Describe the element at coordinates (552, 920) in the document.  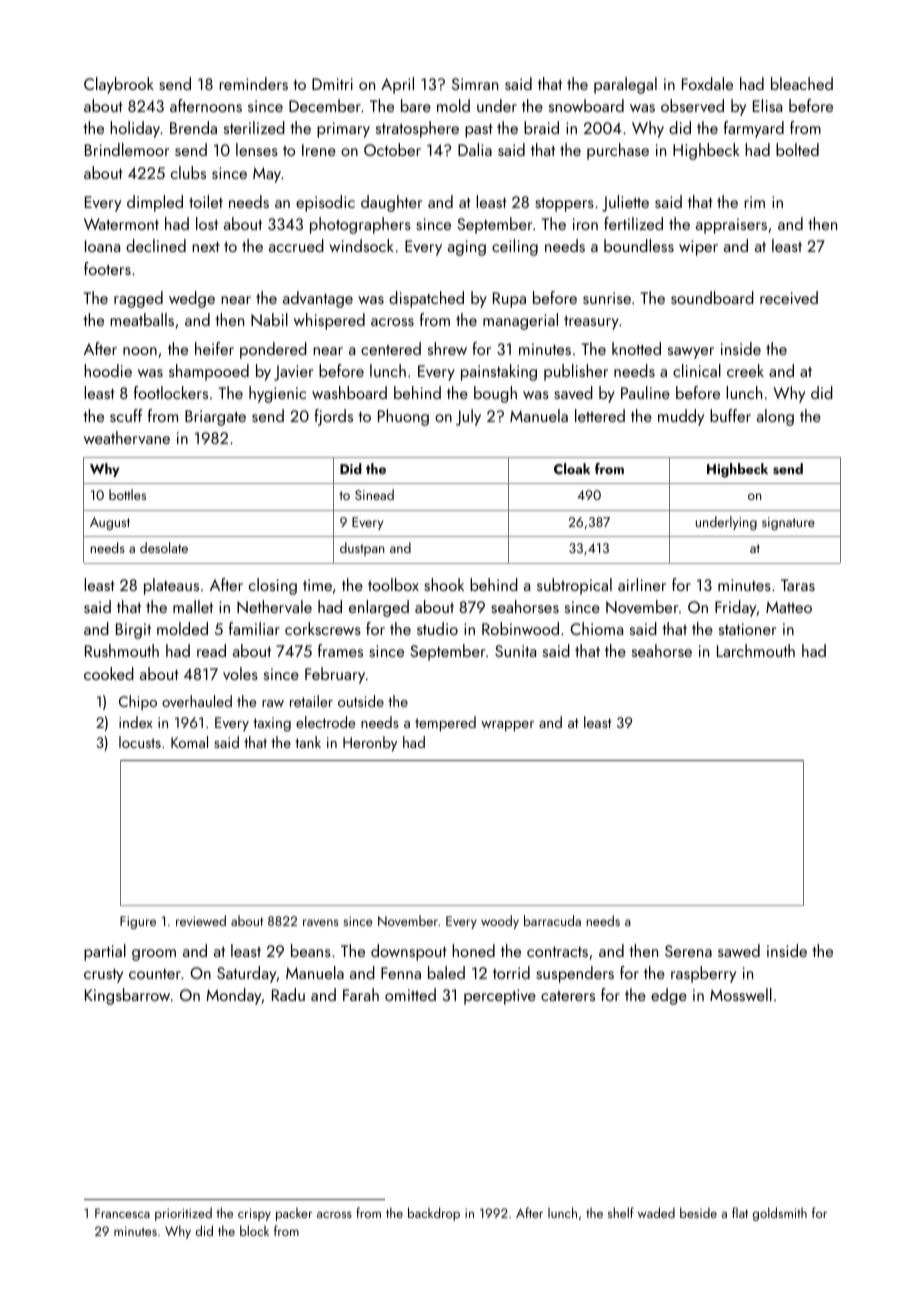
I see `barracuda` at that location.
